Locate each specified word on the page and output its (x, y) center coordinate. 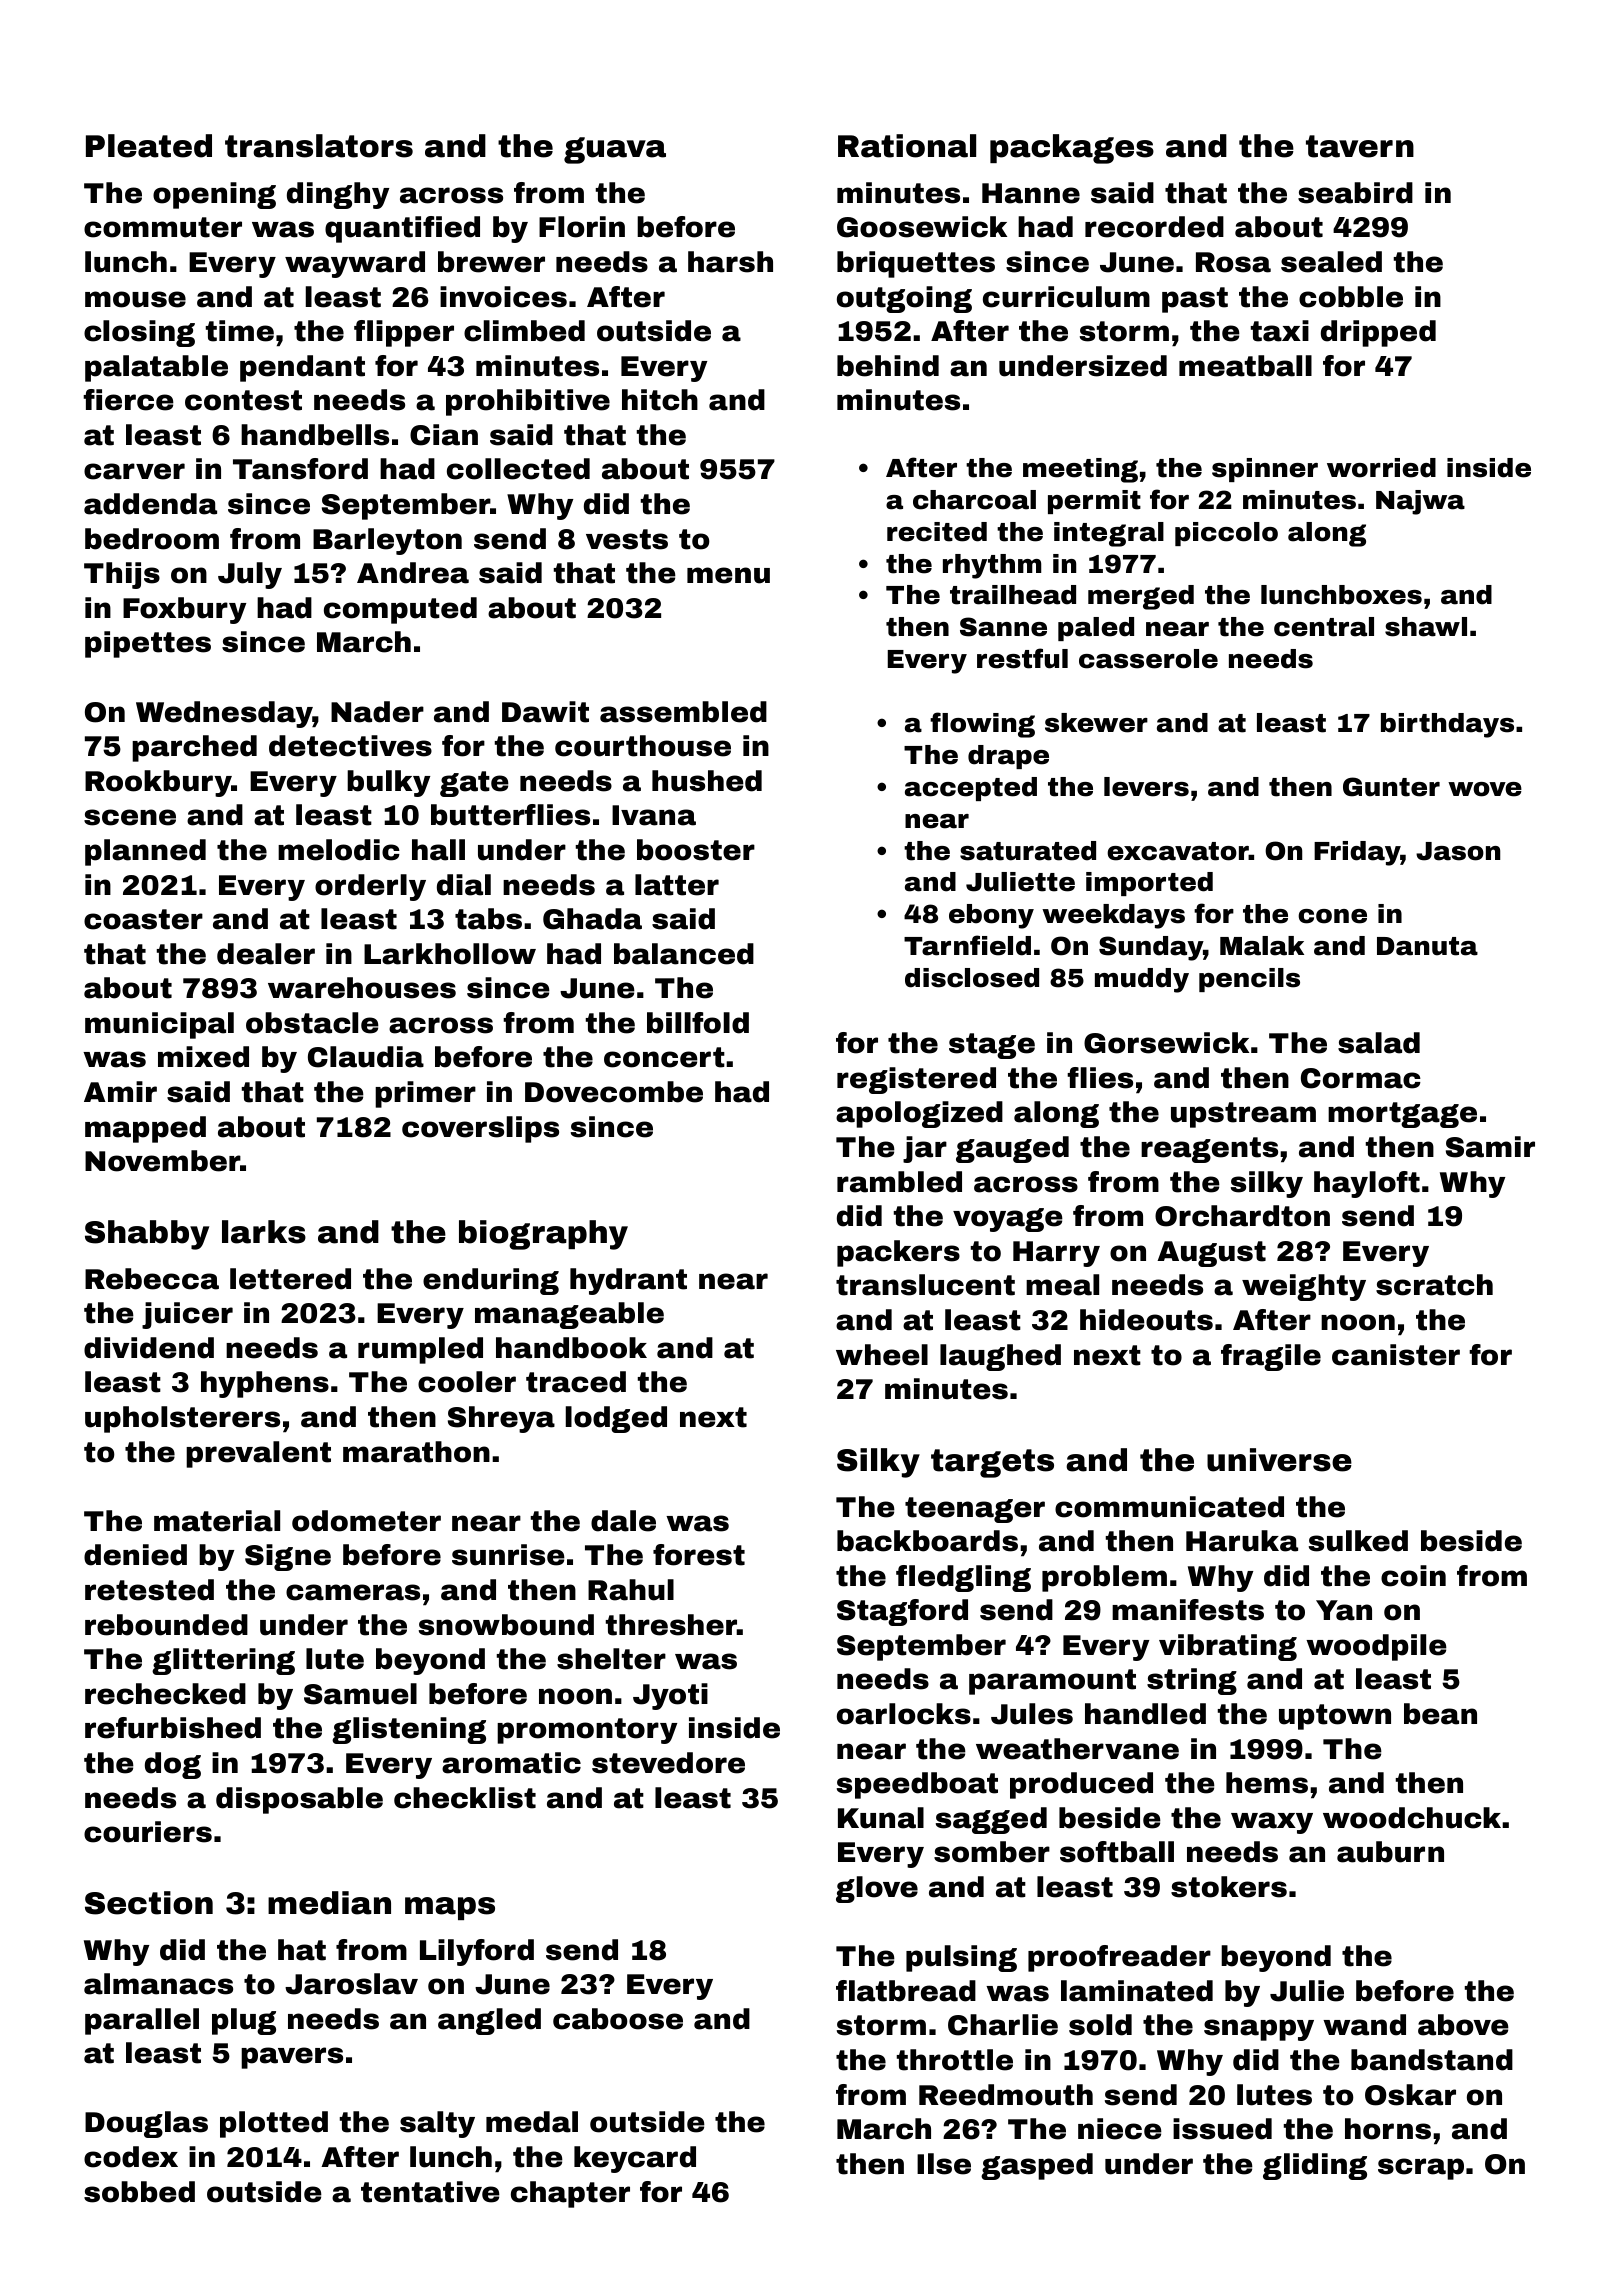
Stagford (902, 1612)
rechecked (165, 1694)
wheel (882, 1355)
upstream (1243, 1115)
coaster (143, 919)
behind (888, 366)
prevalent (258, 1454)
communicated (1169, 1507)
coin (1413, 1576)
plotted (274, 2124)
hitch (660, 400)
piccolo (1226, 534)
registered (916, 1080)
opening (214, 195)
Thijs (122, 575)
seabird (1355, 193)
